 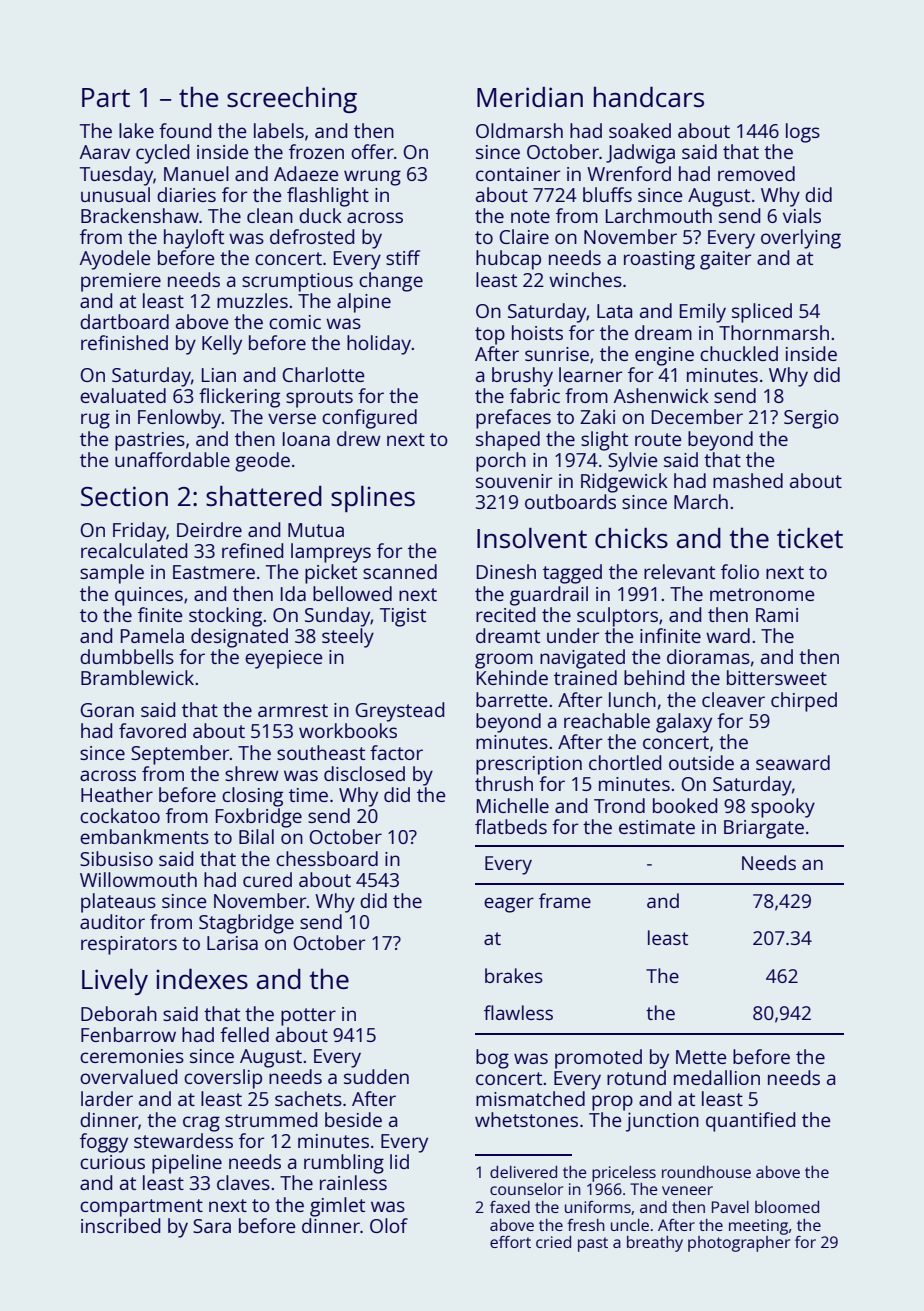 I want to click on unusual, so click(x=115, y=194).
